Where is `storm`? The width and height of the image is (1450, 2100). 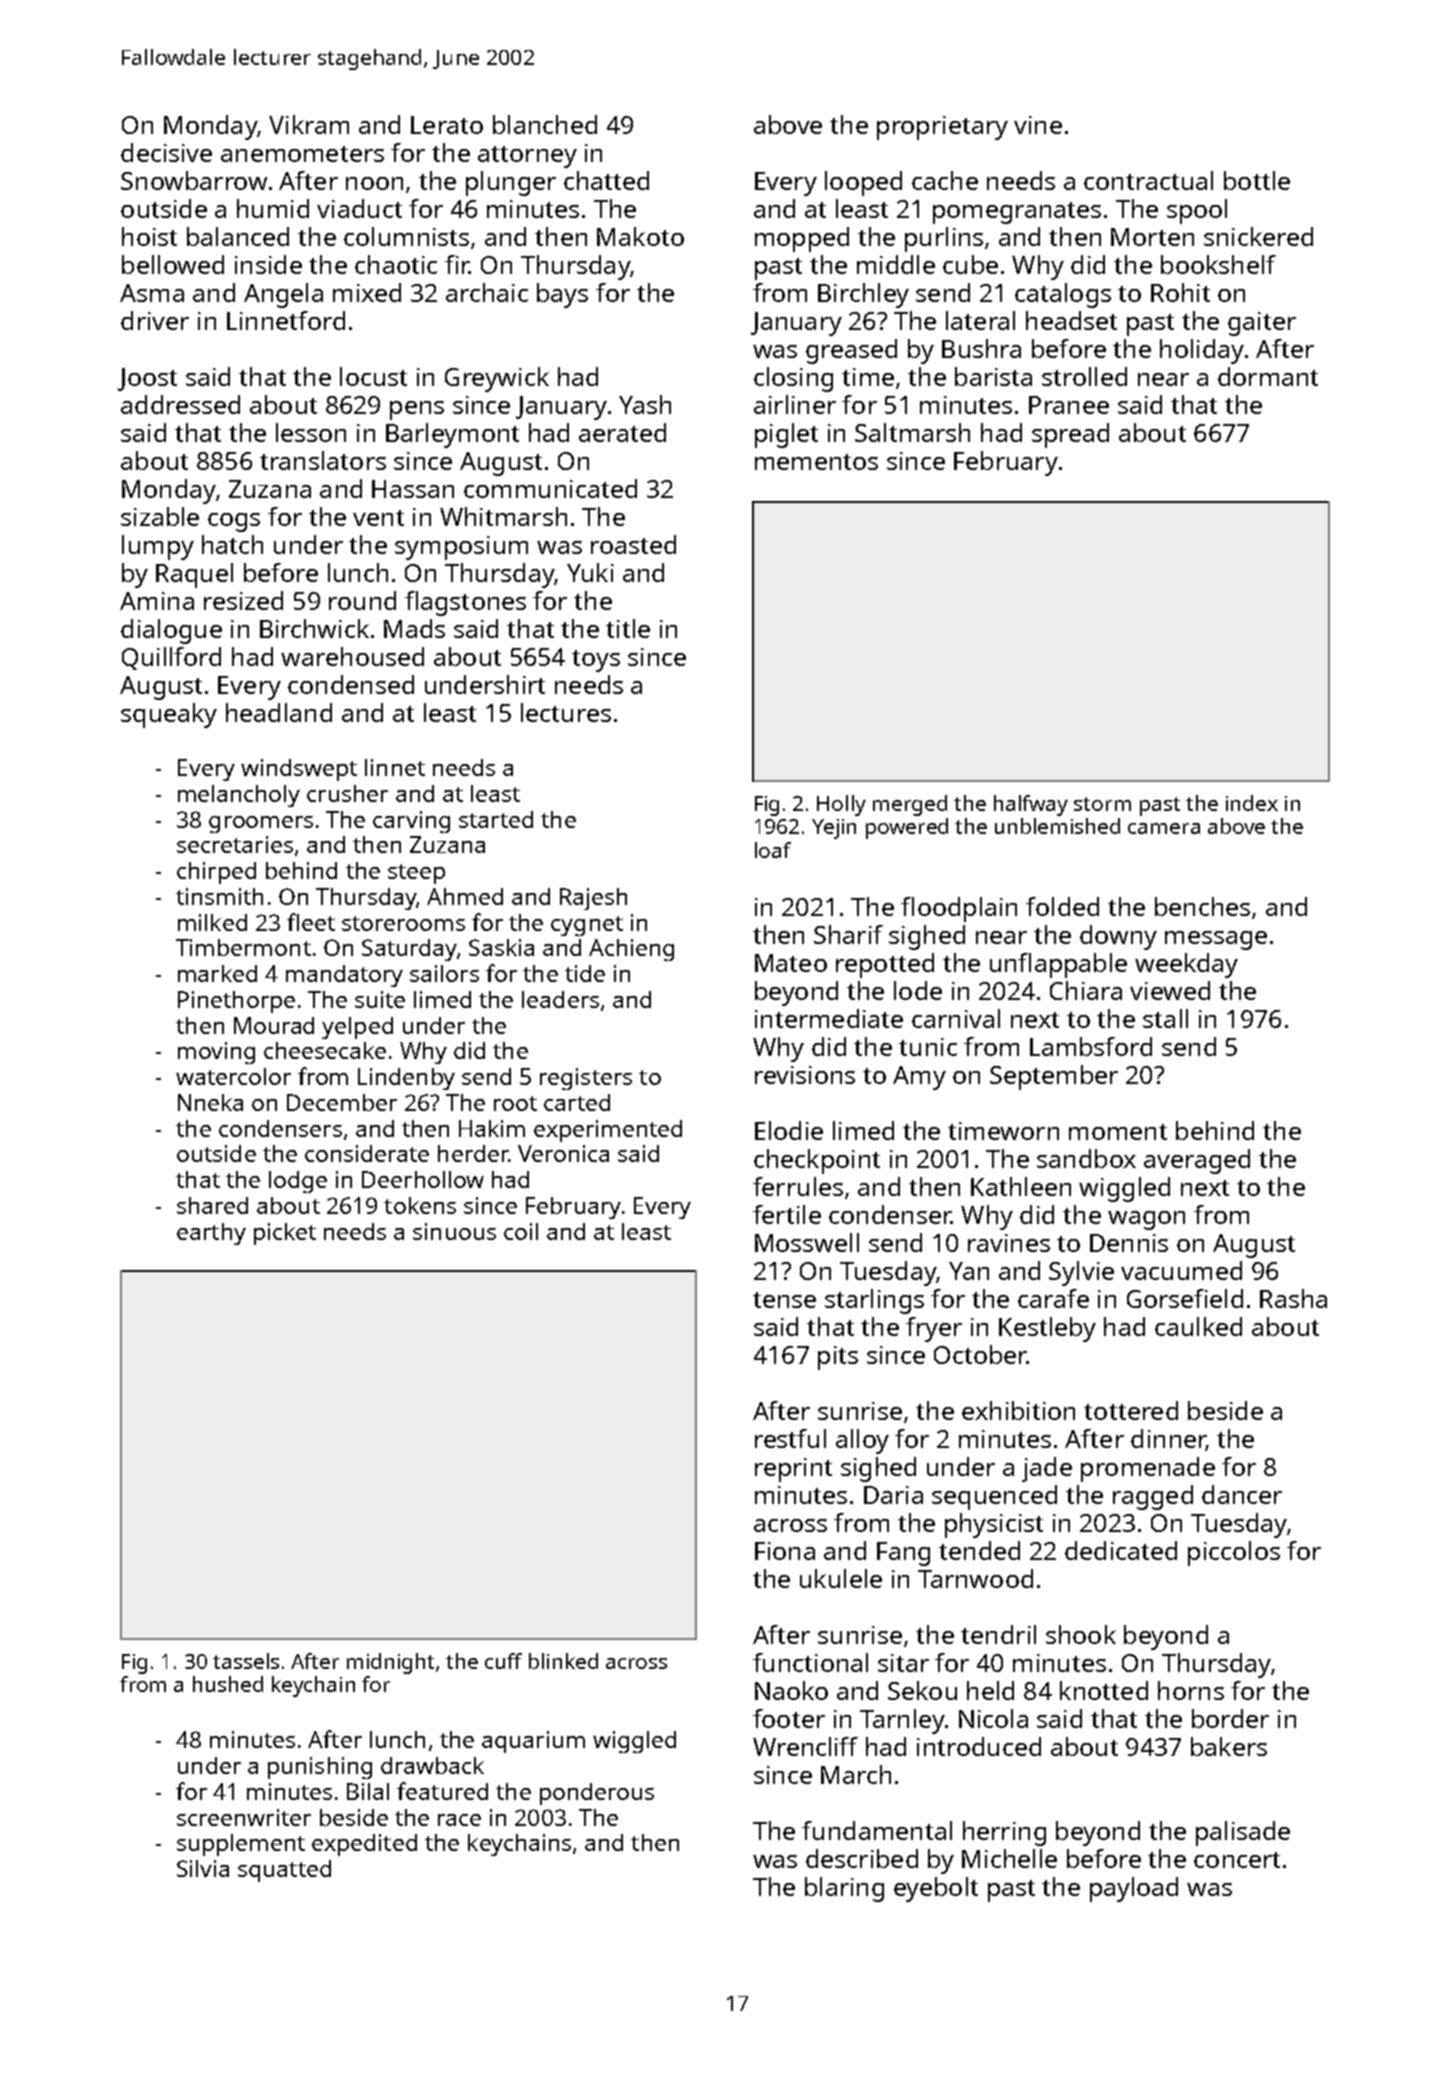
storm is located at coordinates (1102, 804).
